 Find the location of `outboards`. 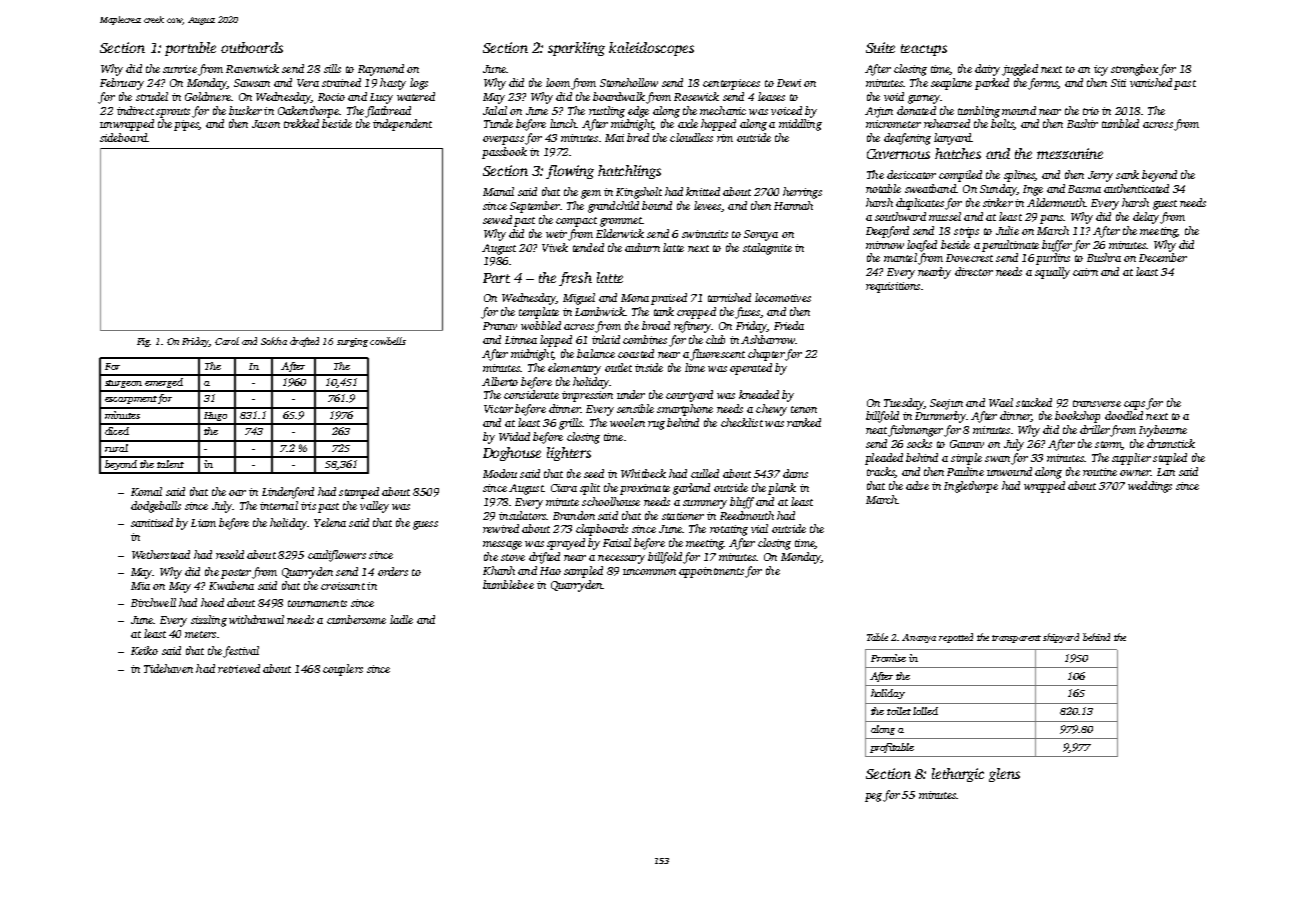

outboards is located at coordinates (252, 47).
